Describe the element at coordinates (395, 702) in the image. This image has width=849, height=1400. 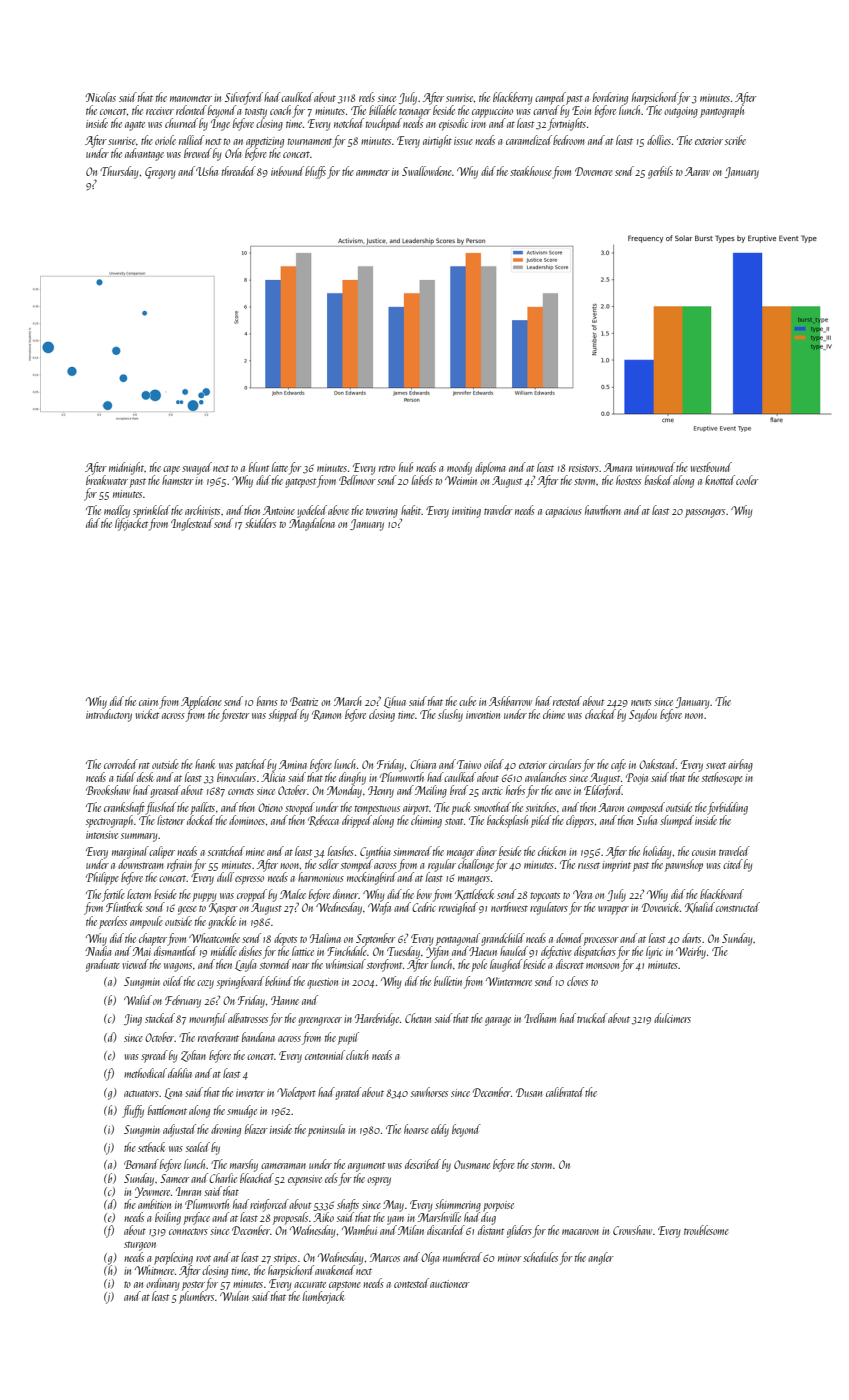
I see `Lihua` at that location.
